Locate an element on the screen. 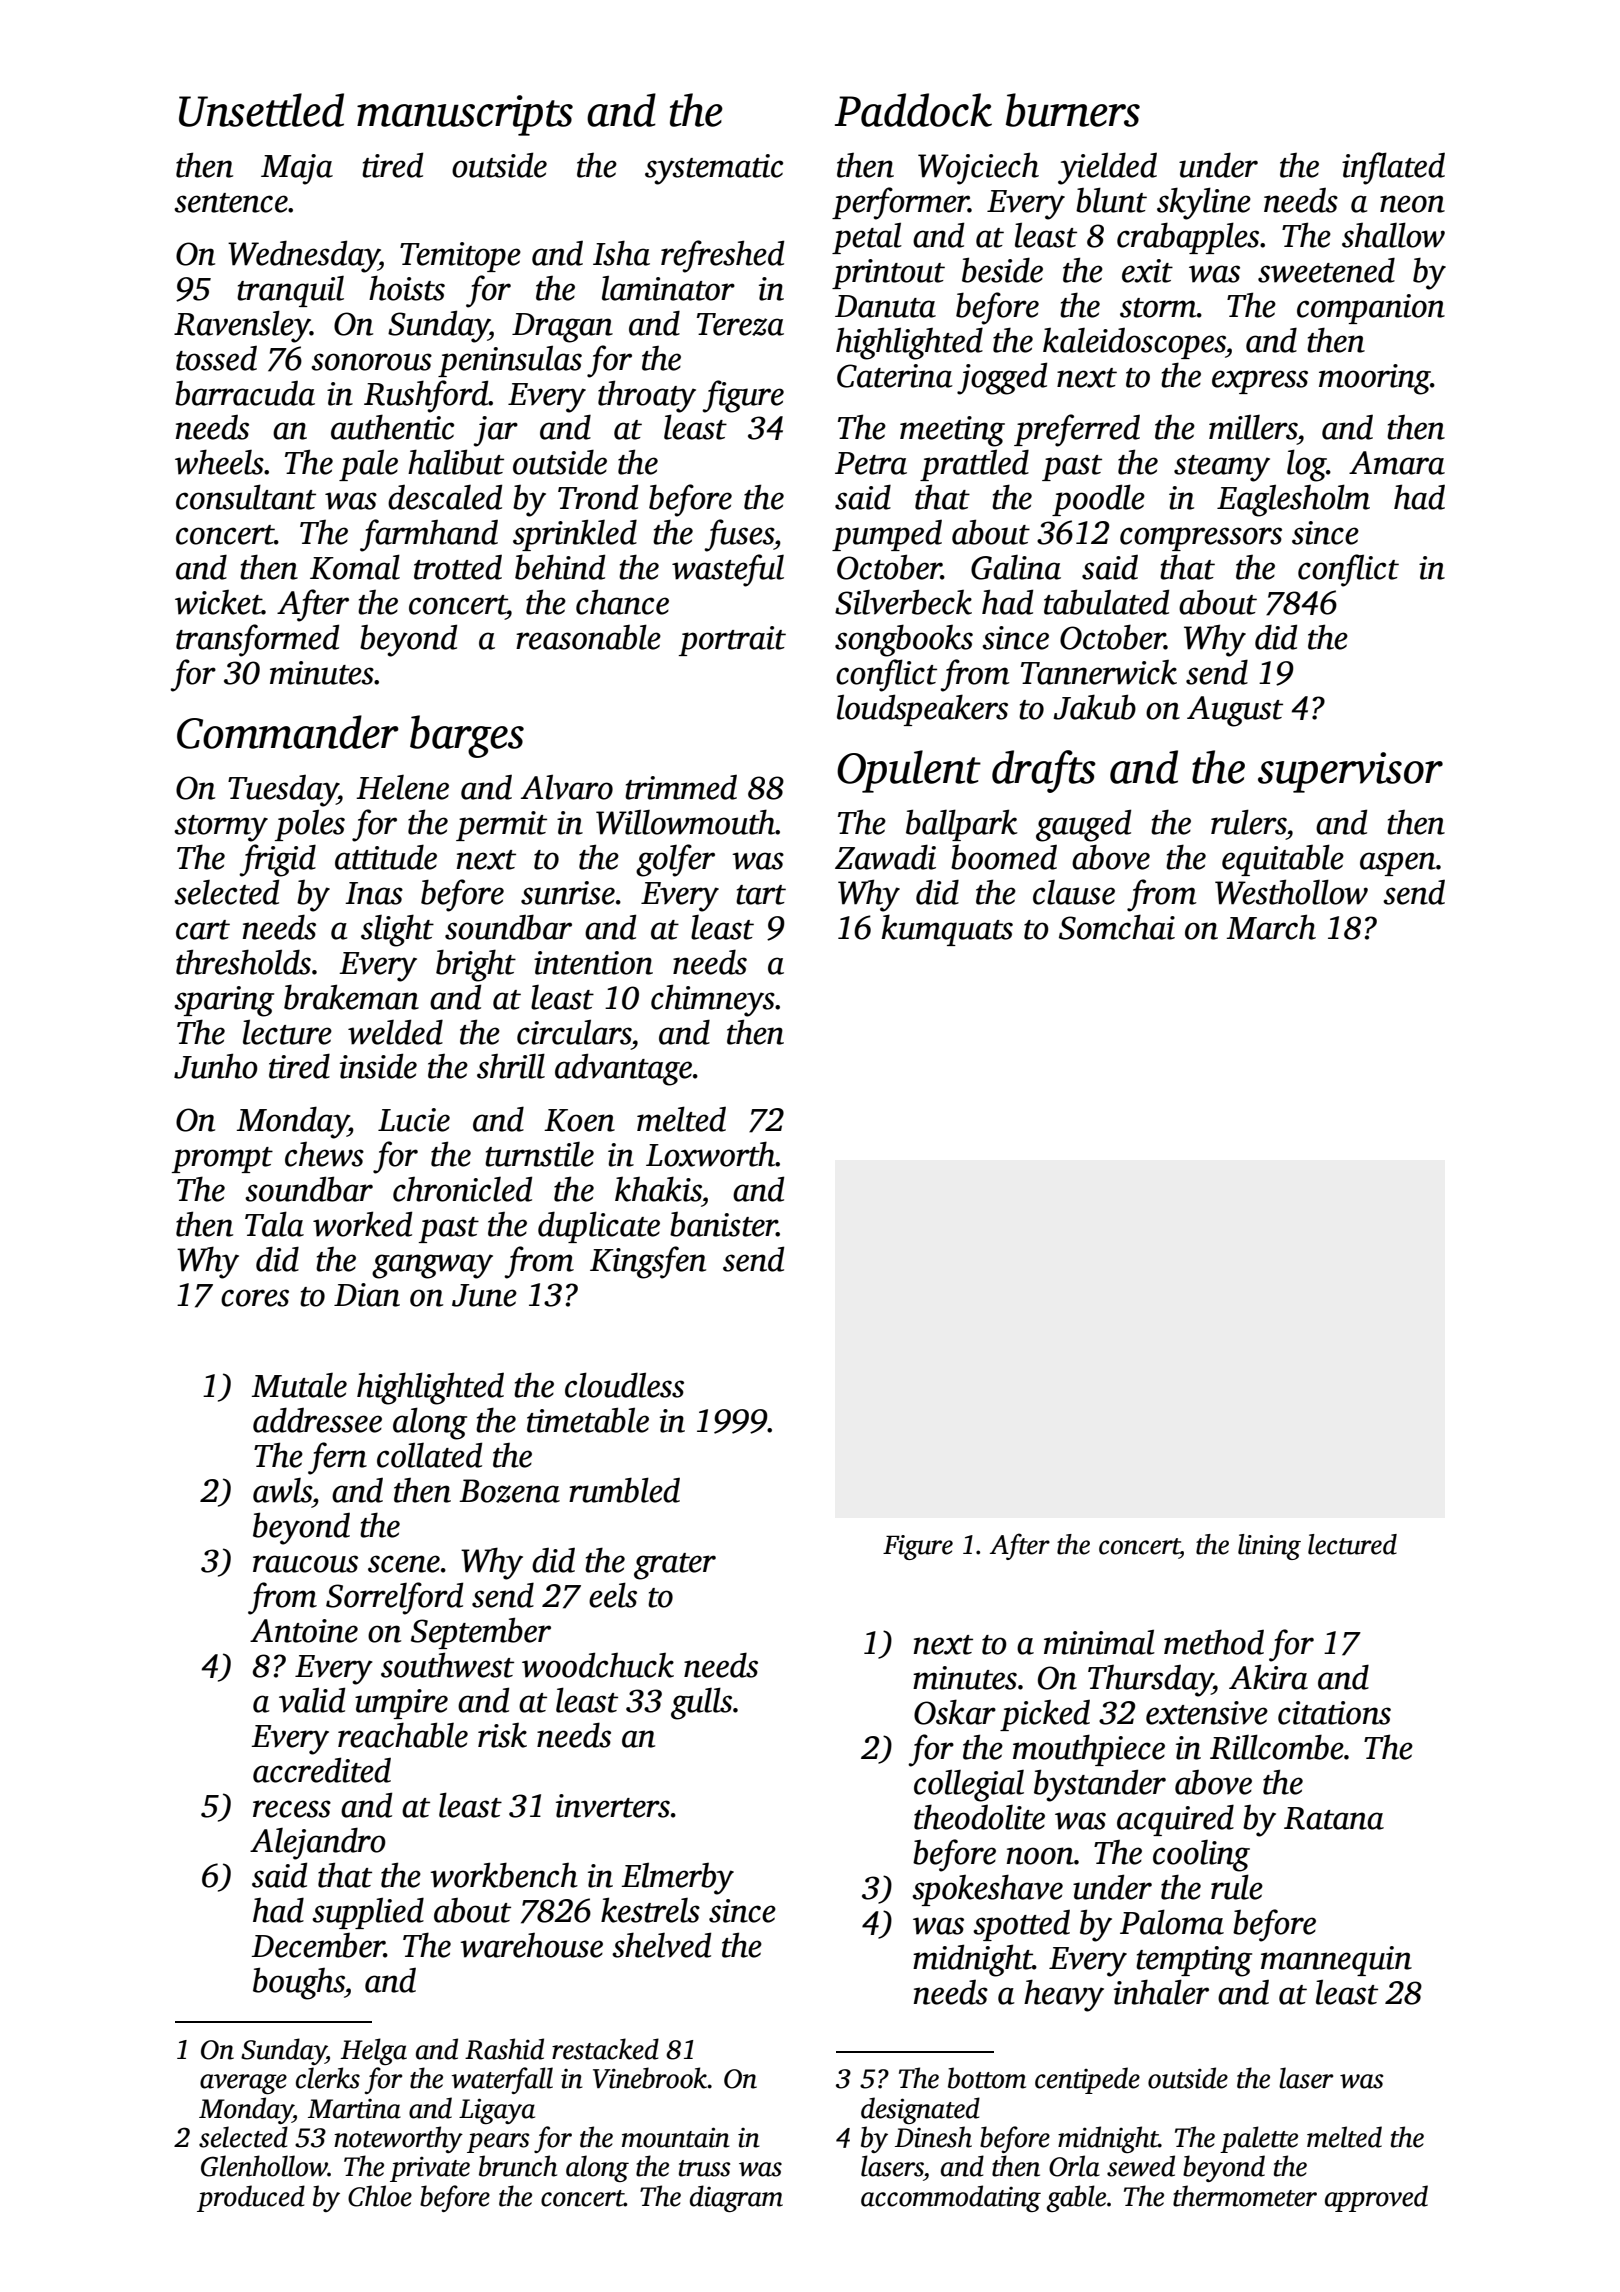 The height and width of the screenshot is (2292, 1620). inside is located at coordinates (378, 1066).
